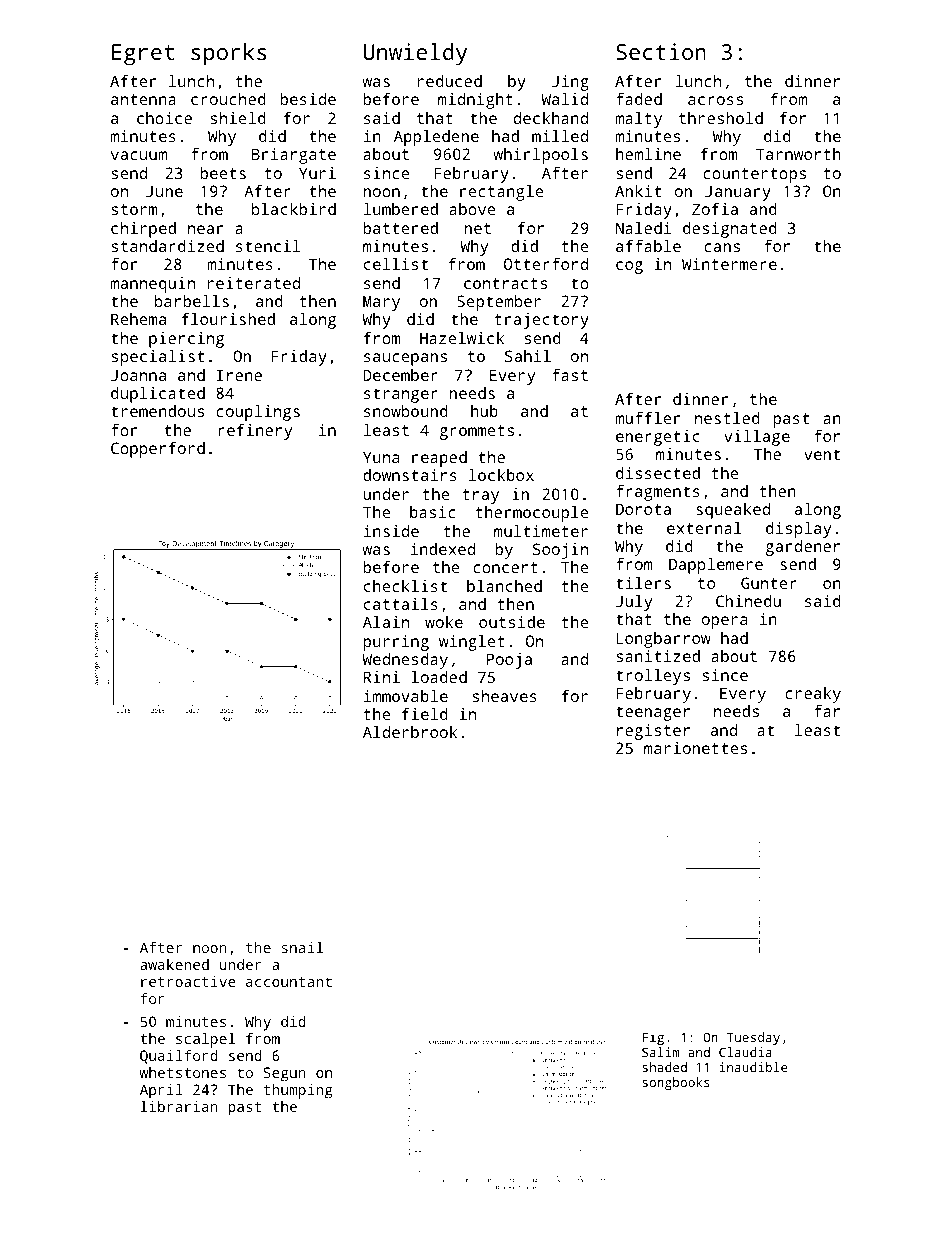  What do you see at coordinates (472, 643) in the page?
I see `winglet` at bounding box center [472, 643].
